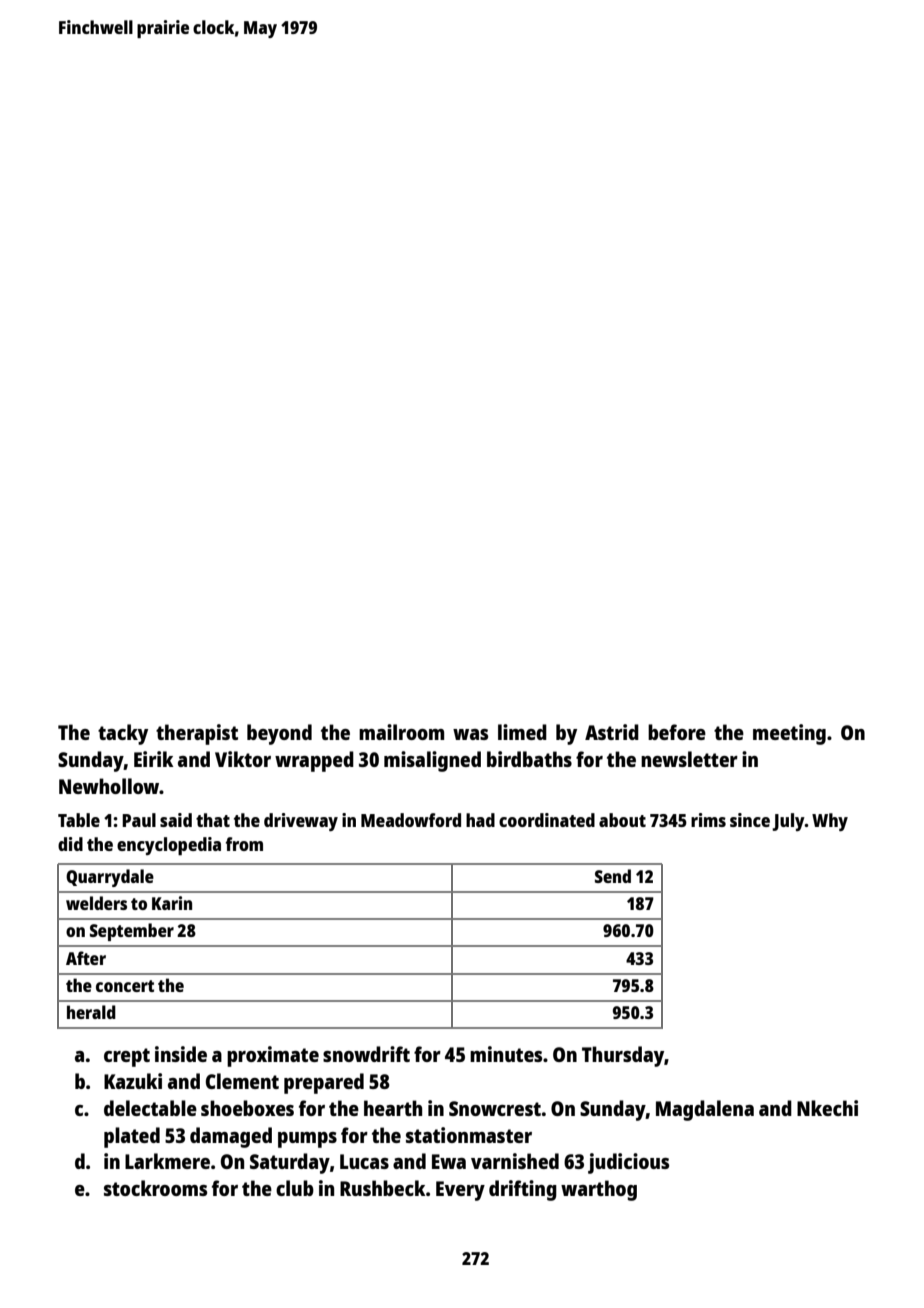 The height and width of the screenshot is (1308, 924). What do you see at coordinates (169, 846) in the screenshot?
I see `encyclopedia` at bounding box center [169, 846].
